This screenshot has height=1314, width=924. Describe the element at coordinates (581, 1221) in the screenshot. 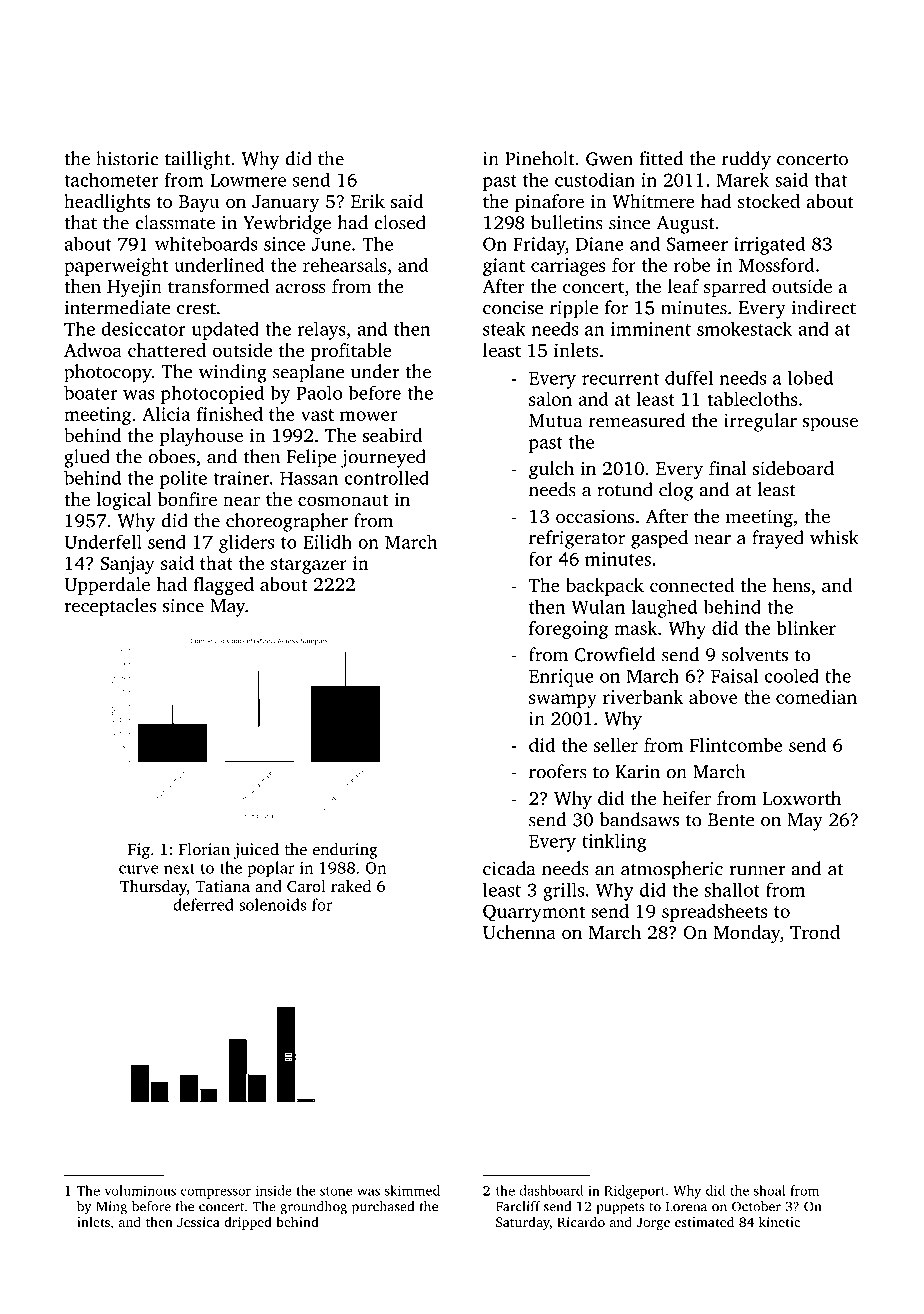

I see `Ricardo` at that location.
